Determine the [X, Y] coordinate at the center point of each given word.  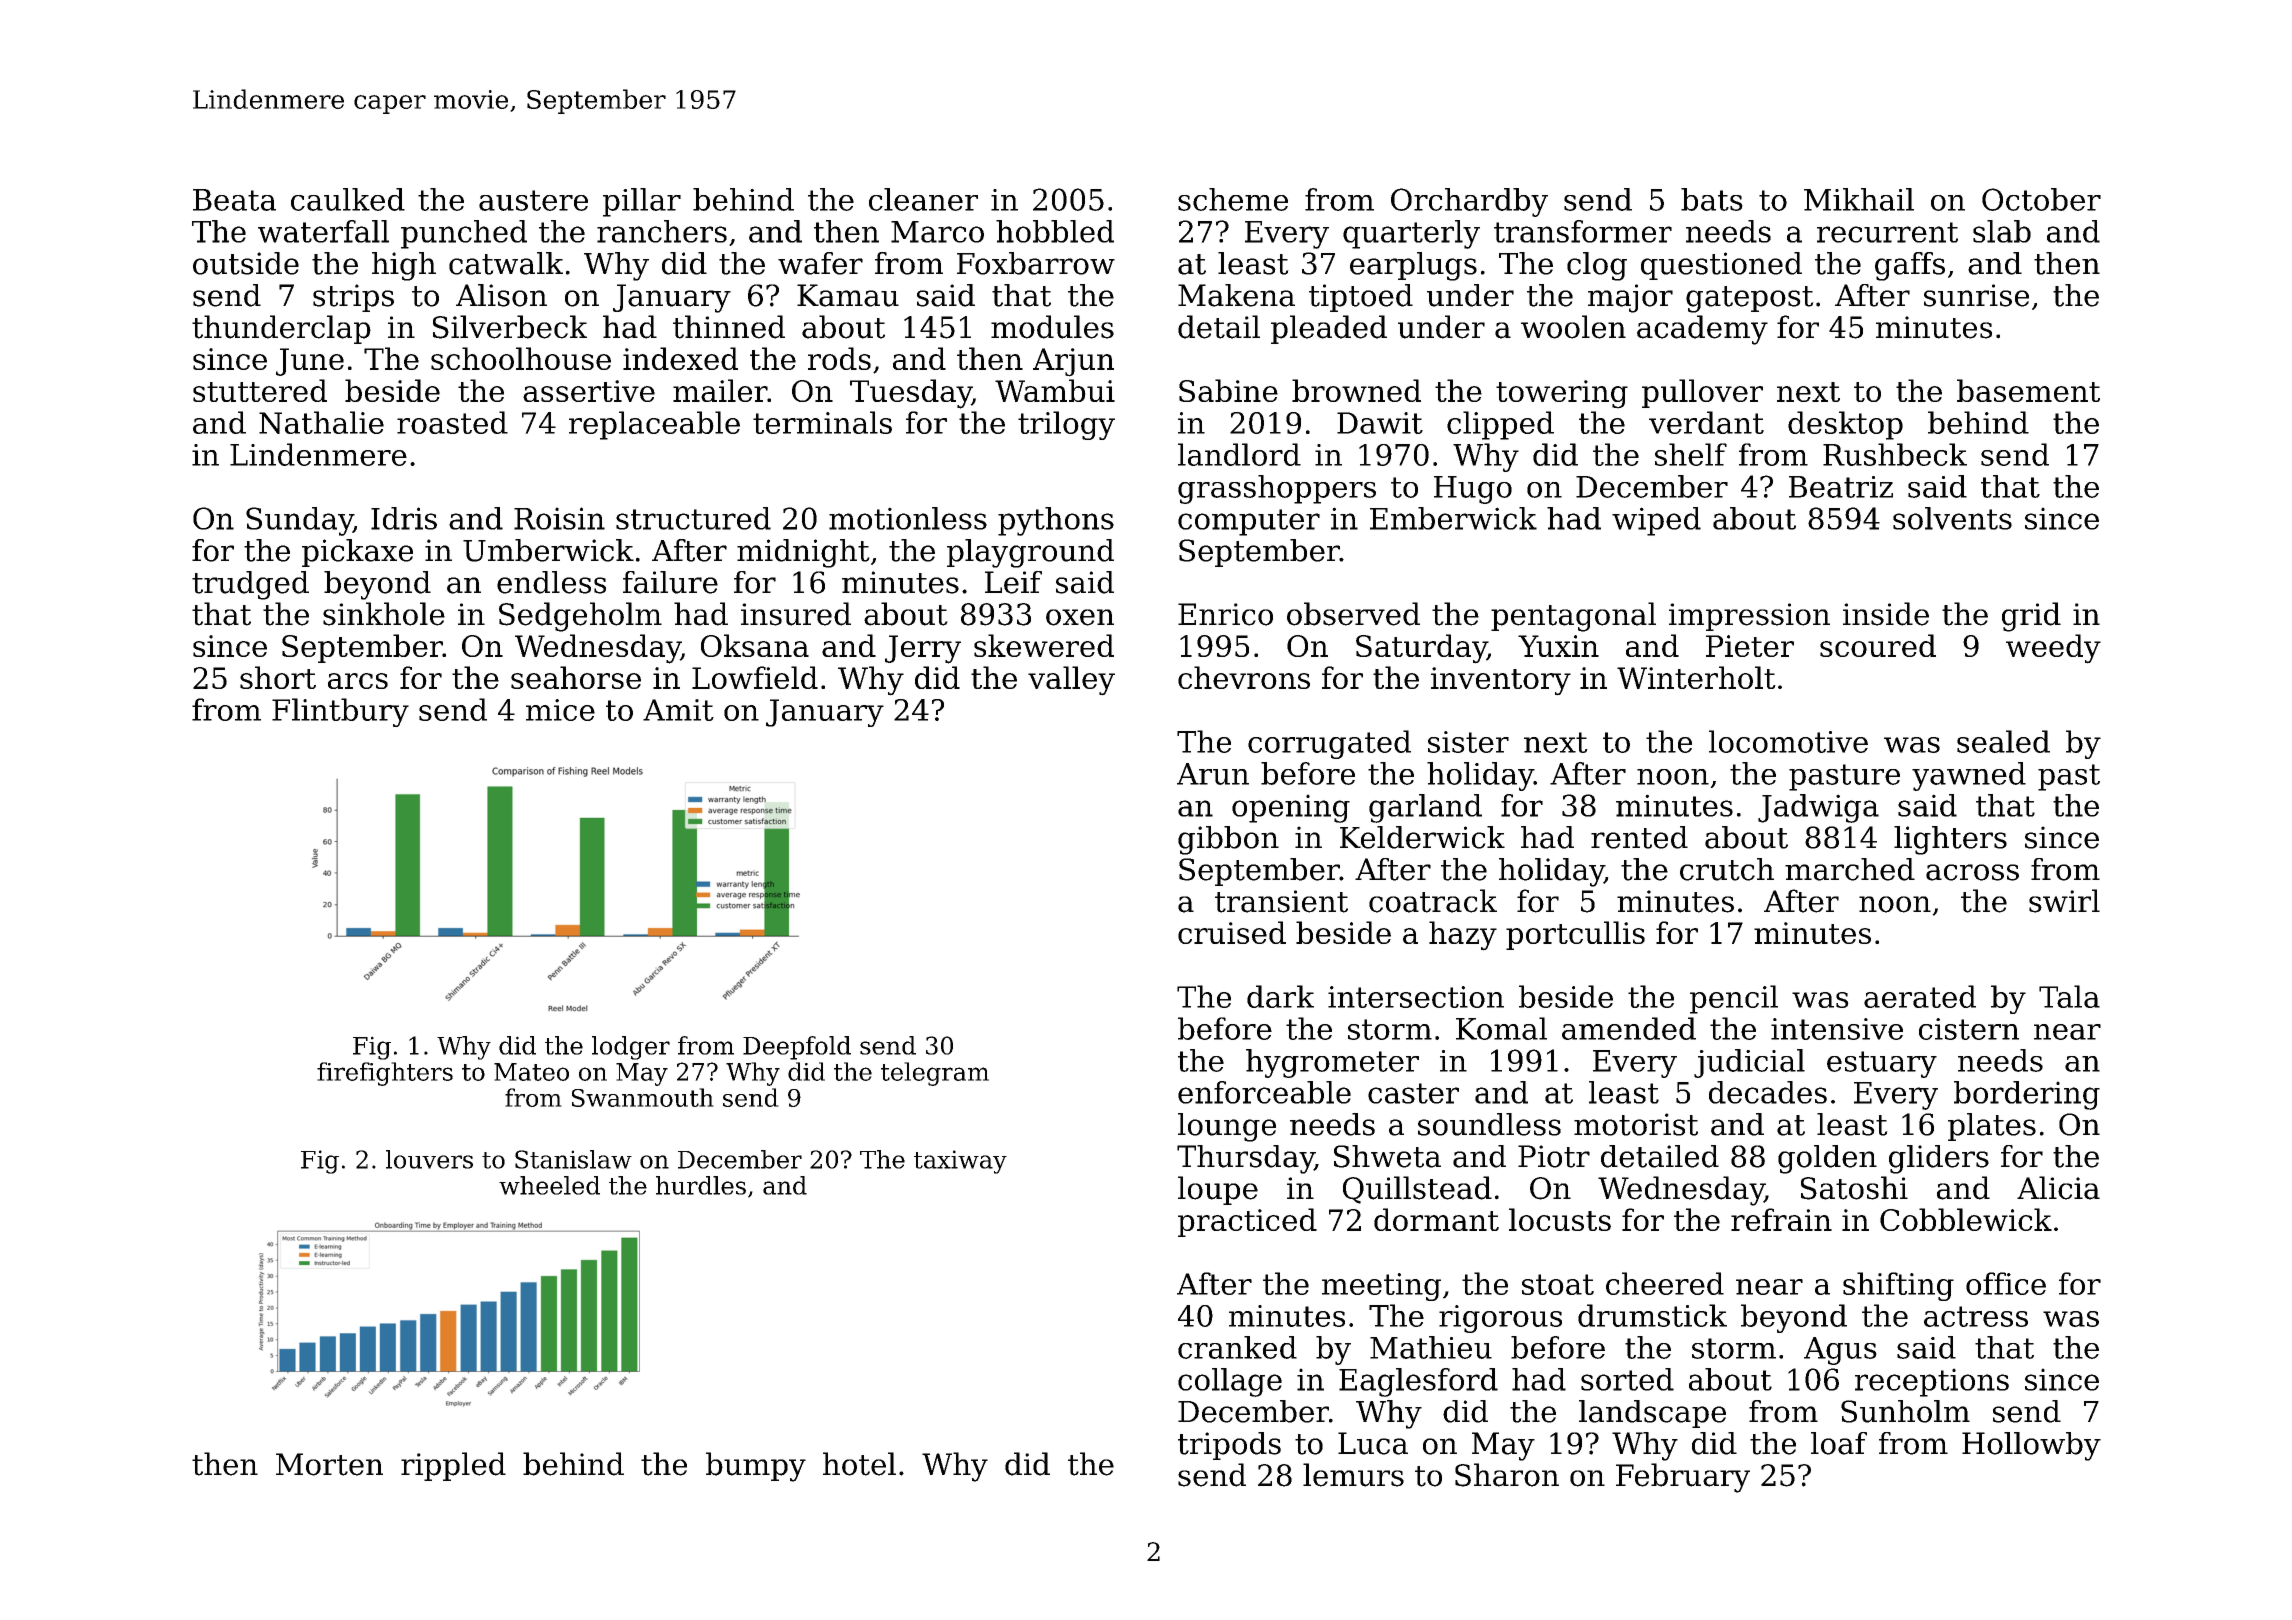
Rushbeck [1895, 454]
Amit [678, 710]
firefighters [385, 1074]
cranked [1237, 1347]
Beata [234, 200]
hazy [1463, 936]
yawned [1969, 776]
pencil [1734, 999]
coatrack [1433, 901]
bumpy [756, 1467]
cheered [1665, 1283]
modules [1052, 327]
